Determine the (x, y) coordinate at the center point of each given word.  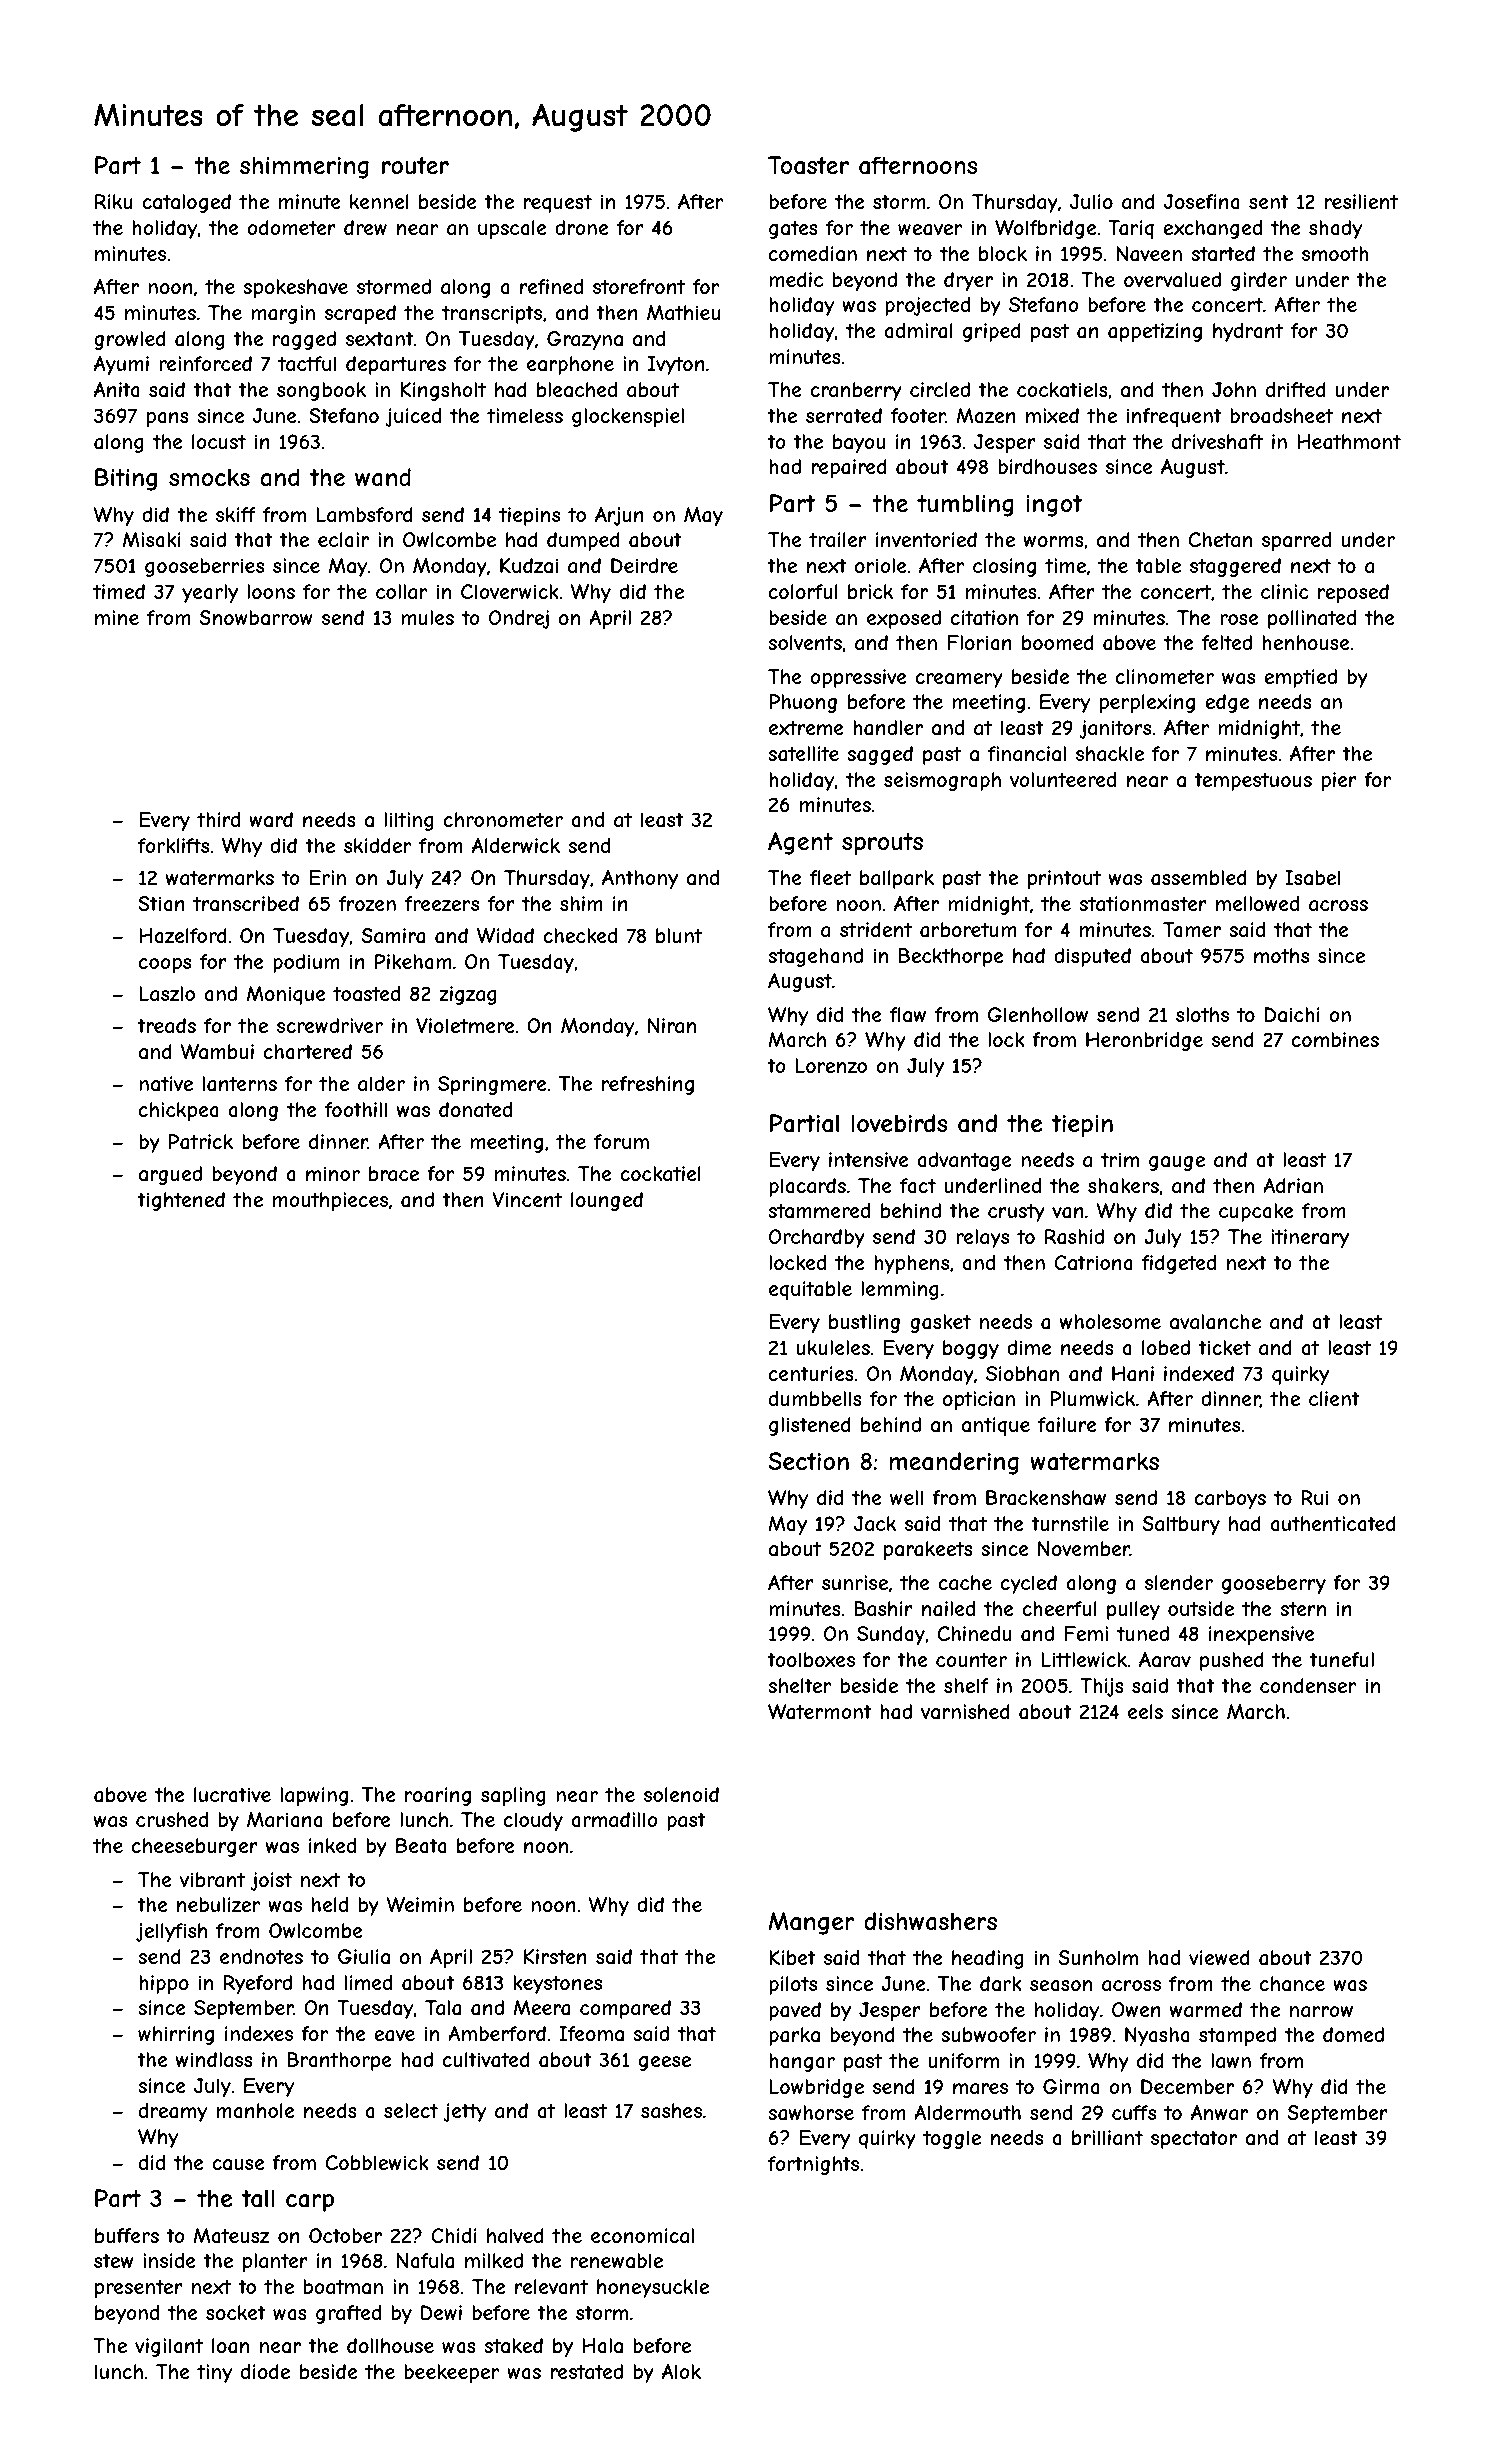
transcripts (492, 314)
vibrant (212, 1879)
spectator (1194, 2140)
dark (1001, 1984)
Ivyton (676, 365)
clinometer (1165, 676)
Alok (681, 2371)
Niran (672, 1025)
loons (271, 591)
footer (918, 415)
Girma (1071, 2087)
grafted (348, 2314)
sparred (1296, 541)
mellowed (1257, 903)
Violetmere (465, 1025)
